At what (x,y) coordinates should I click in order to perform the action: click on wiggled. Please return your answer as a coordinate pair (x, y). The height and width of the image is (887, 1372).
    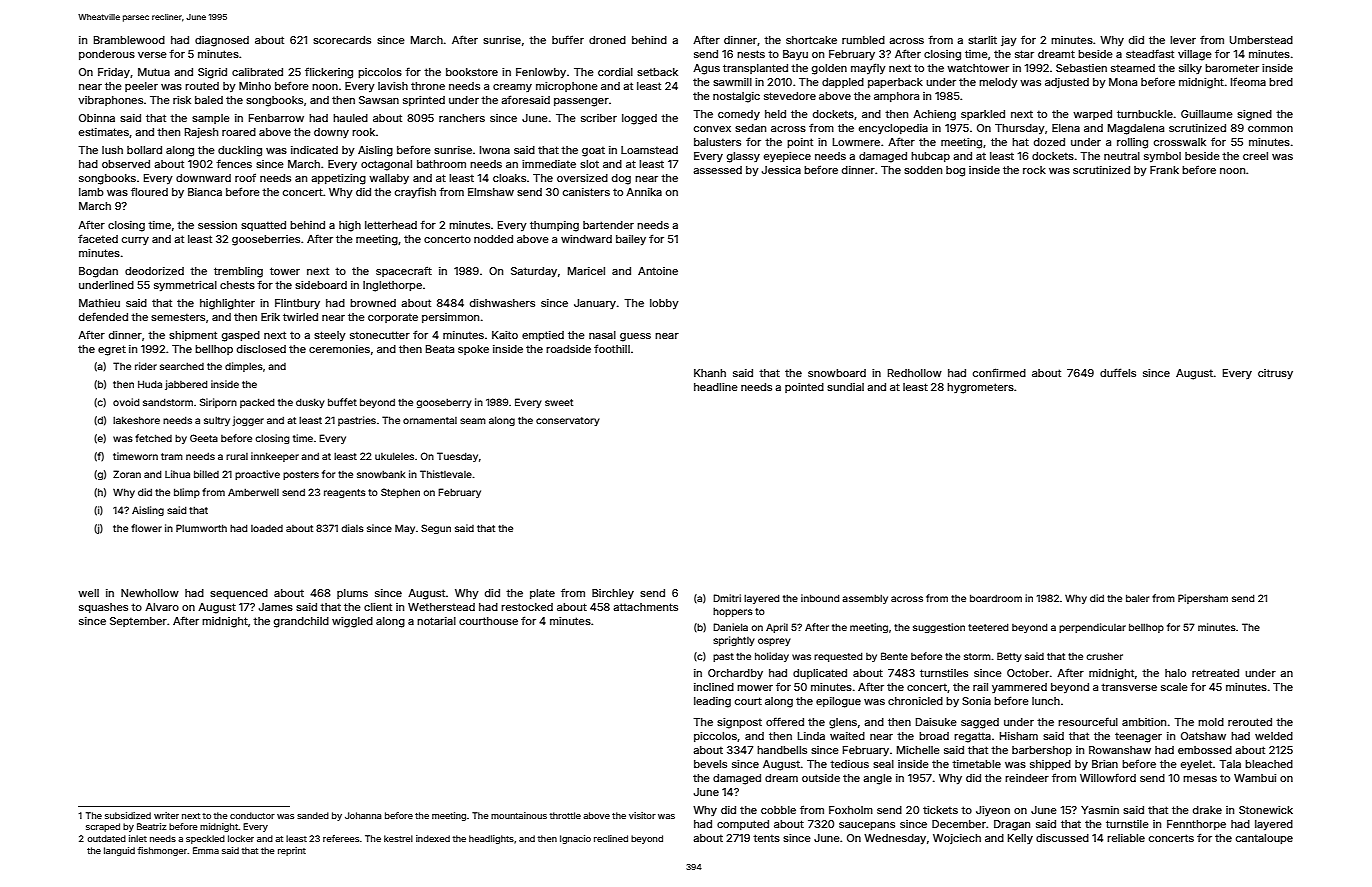
    Looking at the image, I should click on (352, 622).
